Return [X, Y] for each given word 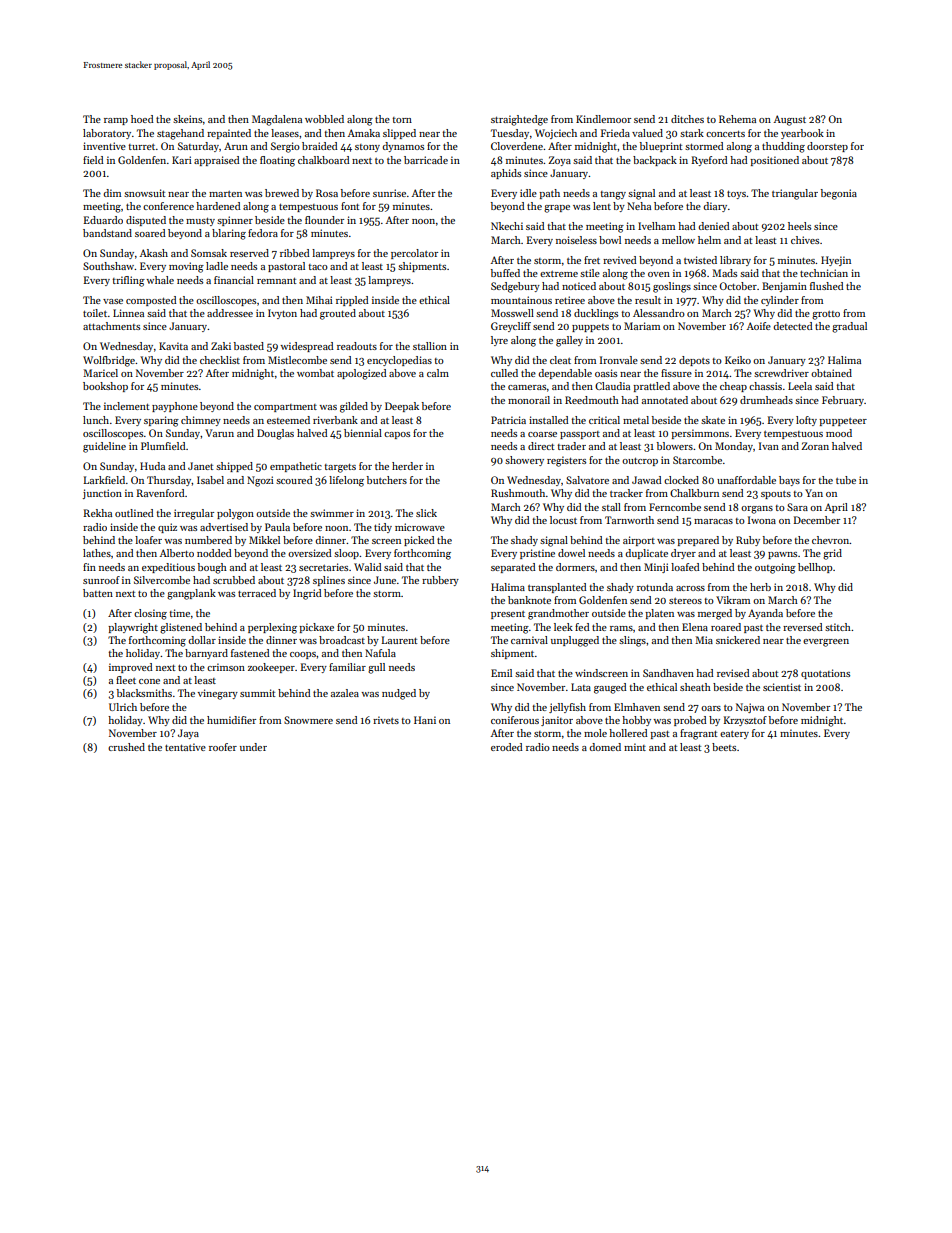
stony [367, 148]
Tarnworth [629, 520]
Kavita [173, 346]
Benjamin [784, 287]
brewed [282, 193]
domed [605, 747]
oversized [310, 553]
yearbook [802, 134]
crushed [126, 747]
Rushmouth [518, 493]
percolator [414, 254]
